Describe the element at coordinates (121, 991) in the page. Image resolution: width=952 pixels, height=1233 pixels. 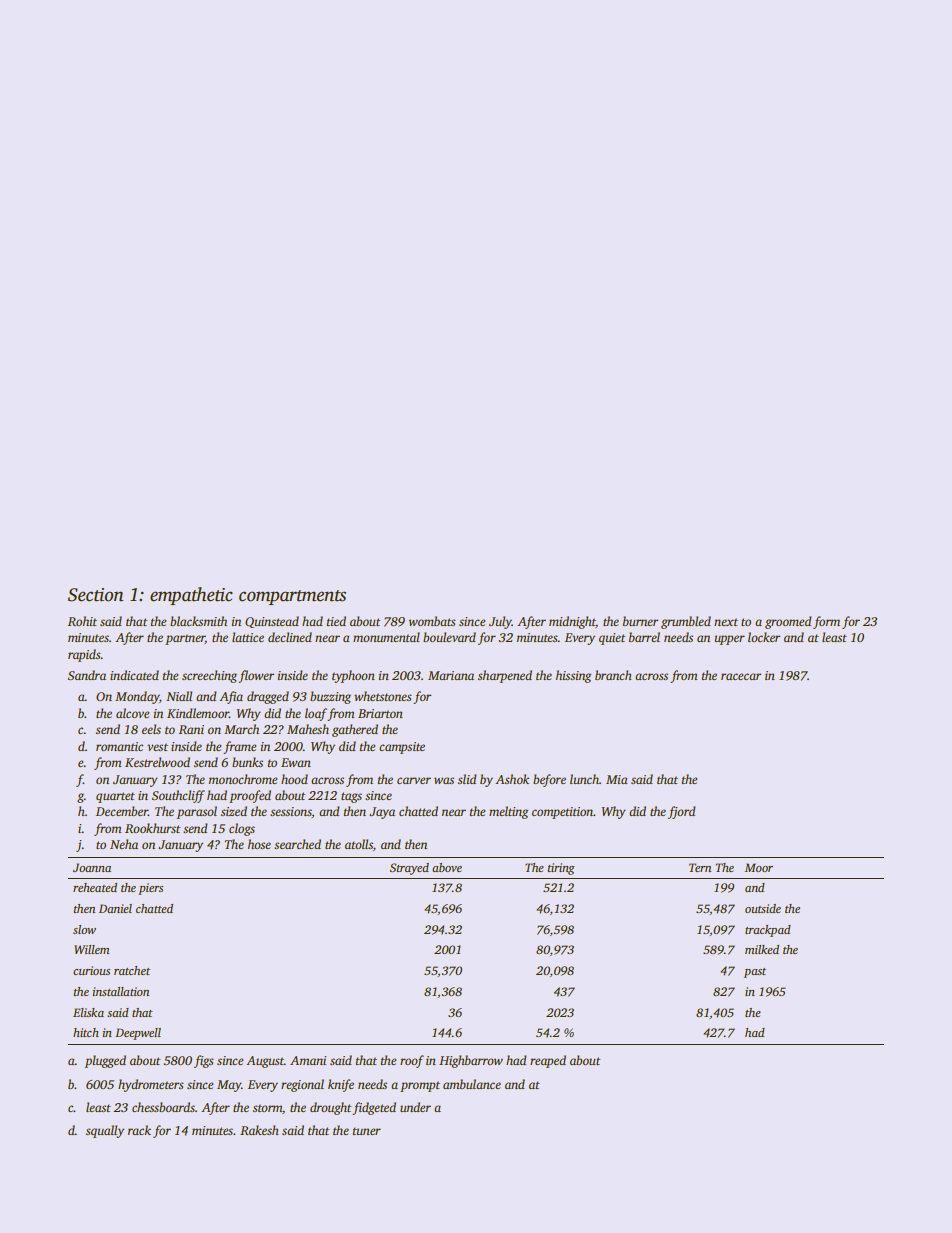
I see `installation` at that location.
